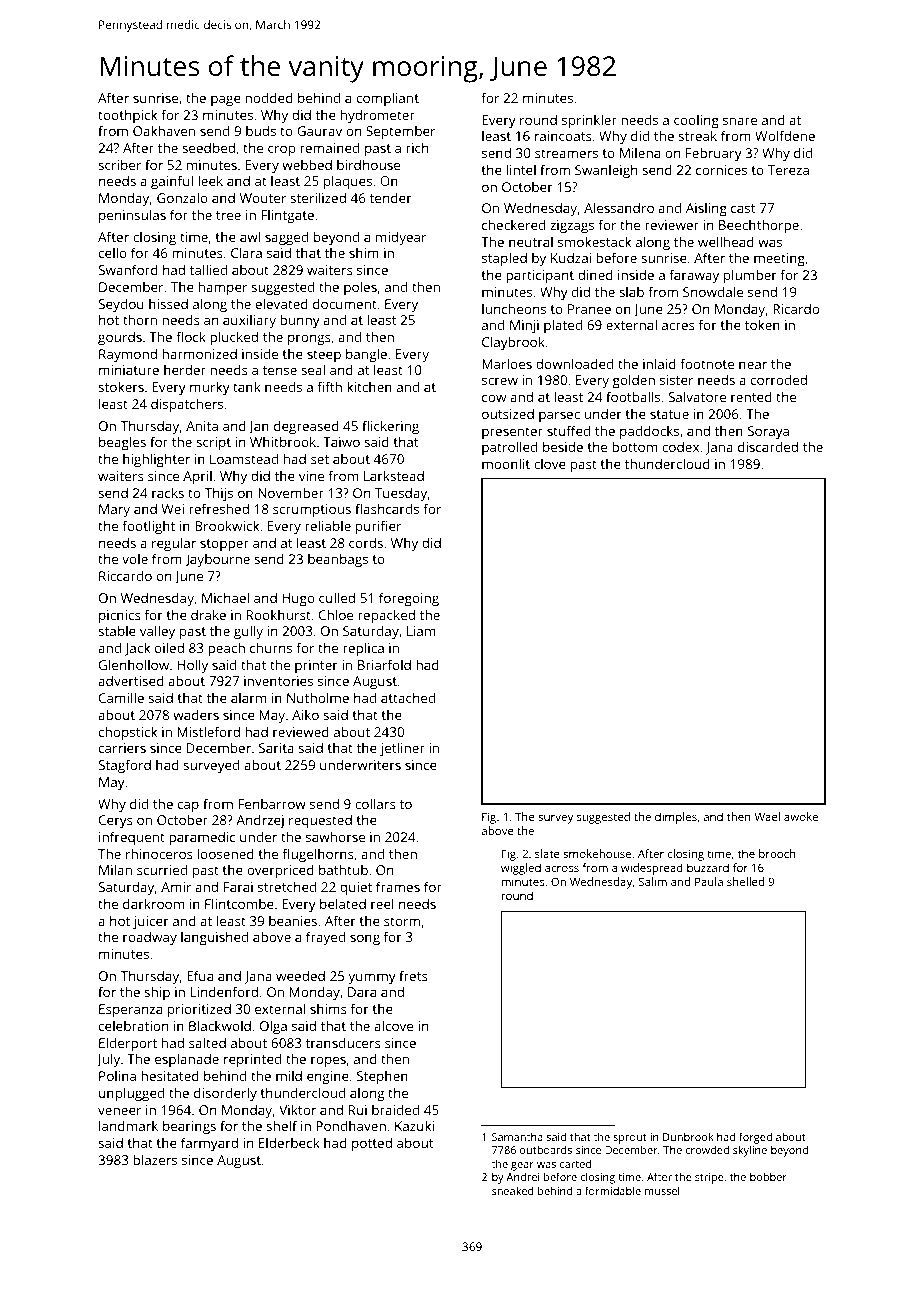 The image size is (924, 1308). Describe the element at coordinates (356, 888) in the screenshot. I see `quiet` at that location.
